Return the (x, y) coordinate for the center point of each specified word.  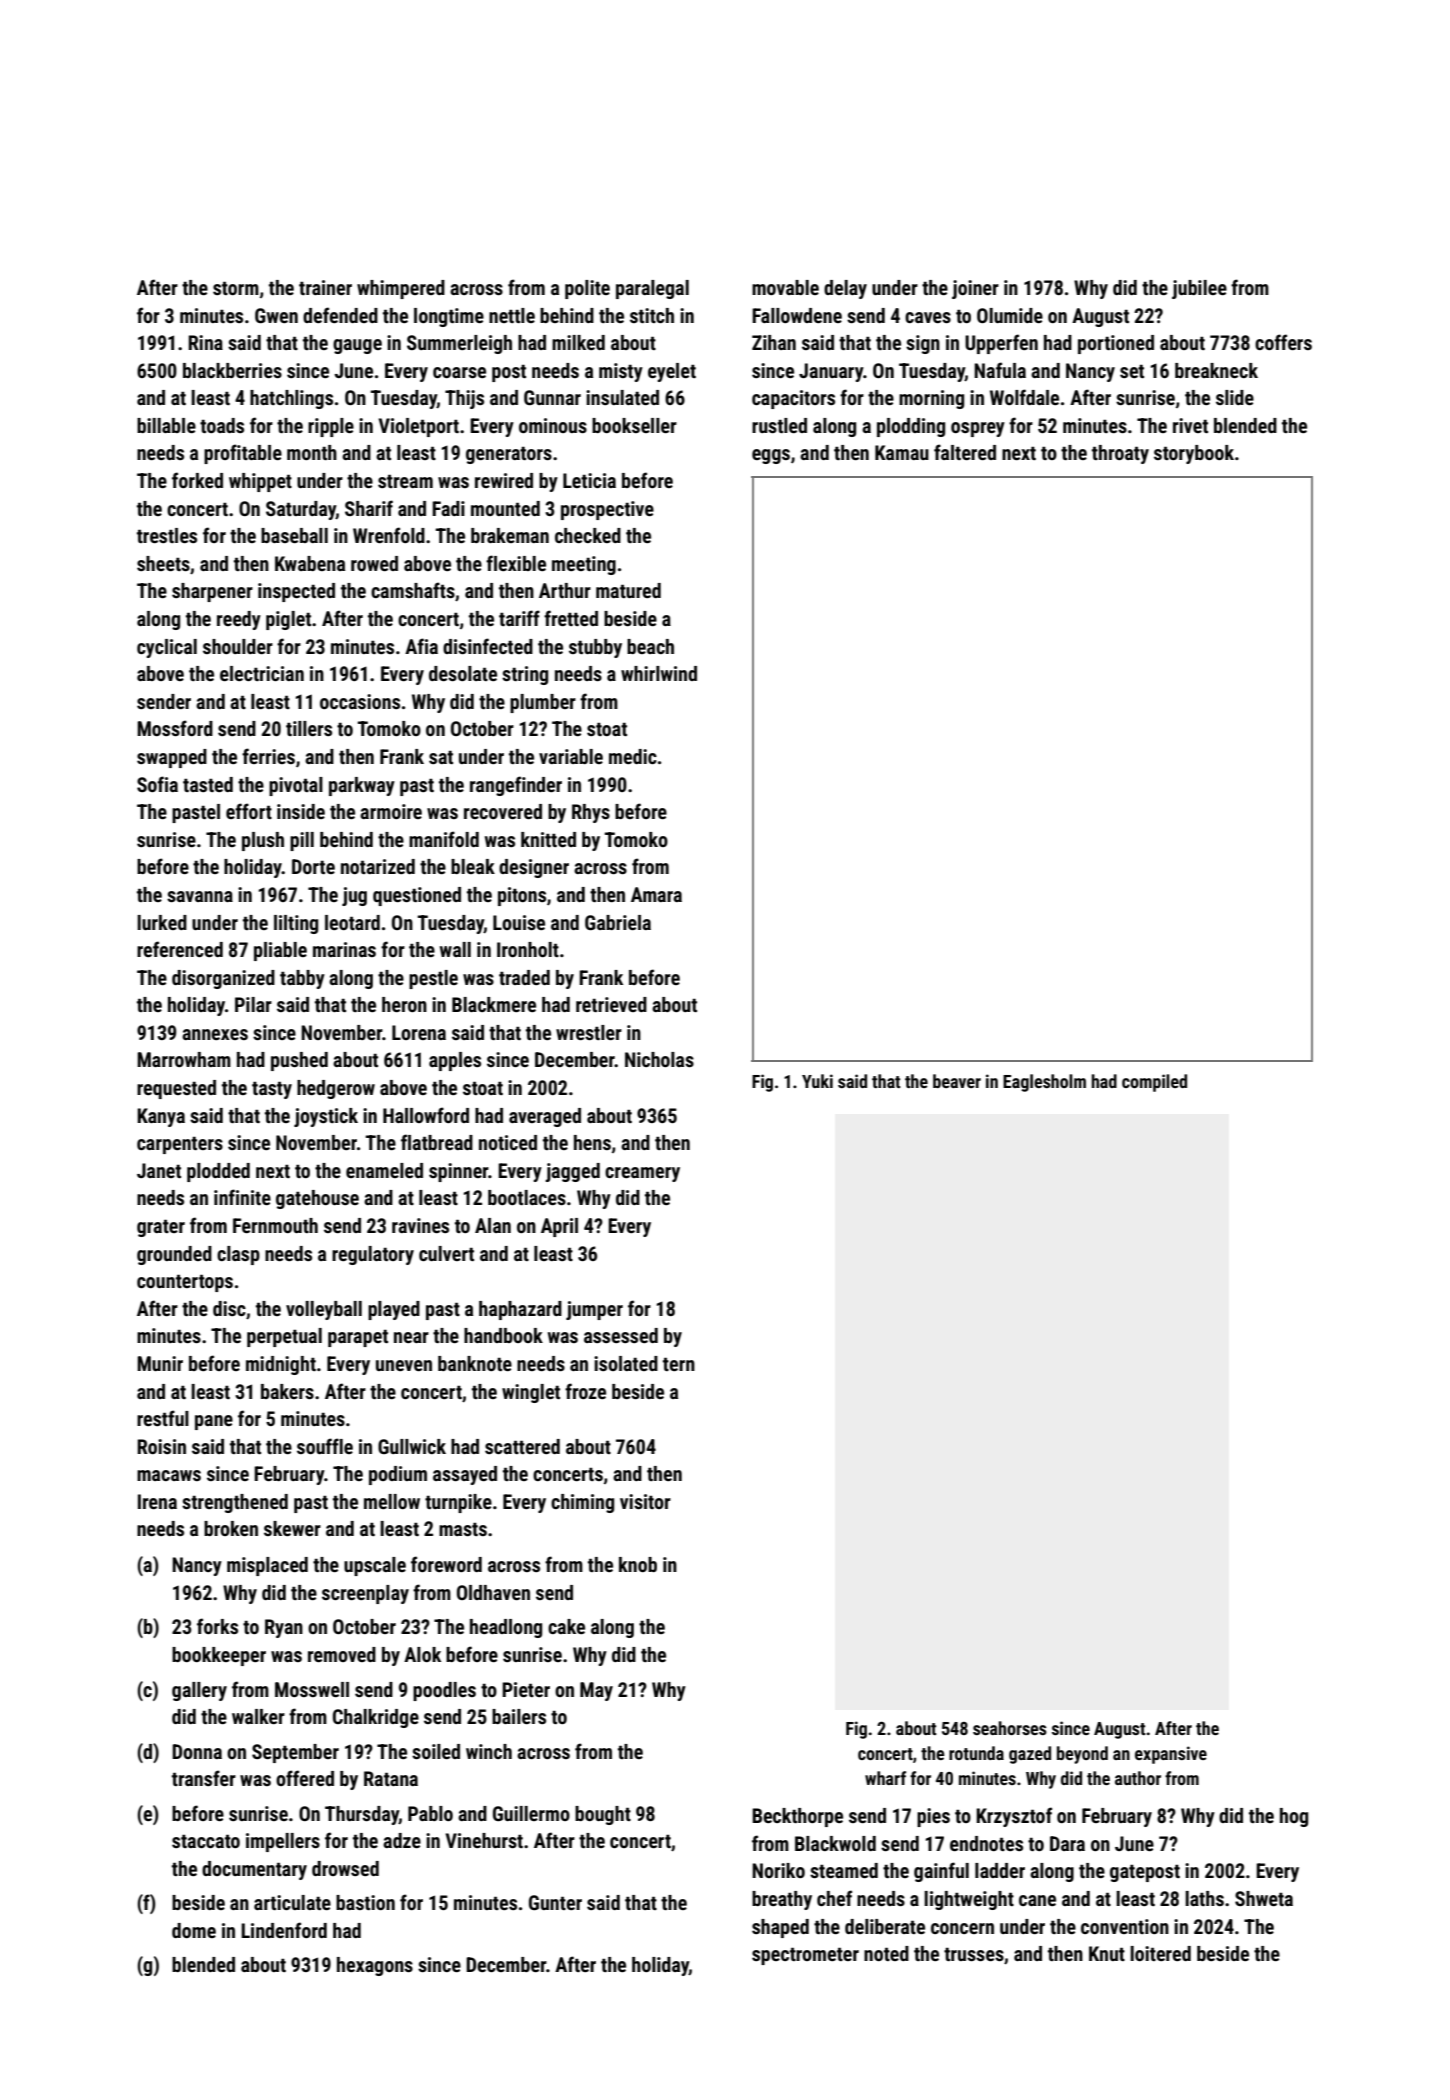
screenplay (365, 1594)
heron (404, 1004)
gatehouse (317, 1199)
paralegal (652, 289)
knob (638, 1564)
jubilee (1199, 289)
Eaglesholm (1044, 1083)
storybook (1194, 454)
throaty (1120, 454)
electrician (262, 673)
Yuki (817, 1081)
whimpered (401, 289)
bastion (365, 1902)
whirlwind (659, 673)
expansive (1171, 1755)
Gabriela (618, 922)
